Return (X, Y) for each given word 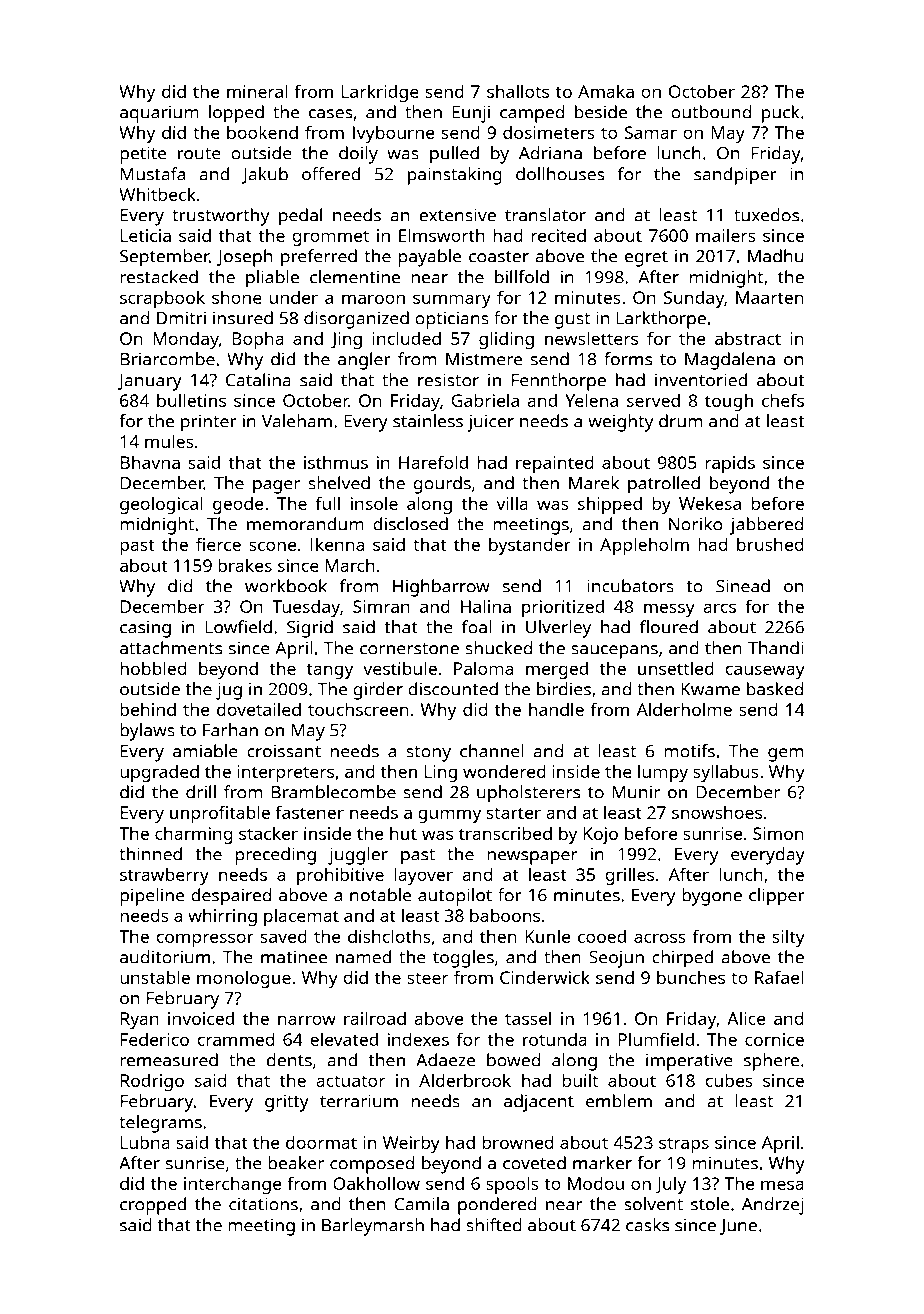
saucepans (614, 652)
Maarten (770, 297)
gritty (287, 1103)
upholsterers (528, 794)
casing (145, 629)
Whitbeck (157, 194)
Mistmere (484, 359)
